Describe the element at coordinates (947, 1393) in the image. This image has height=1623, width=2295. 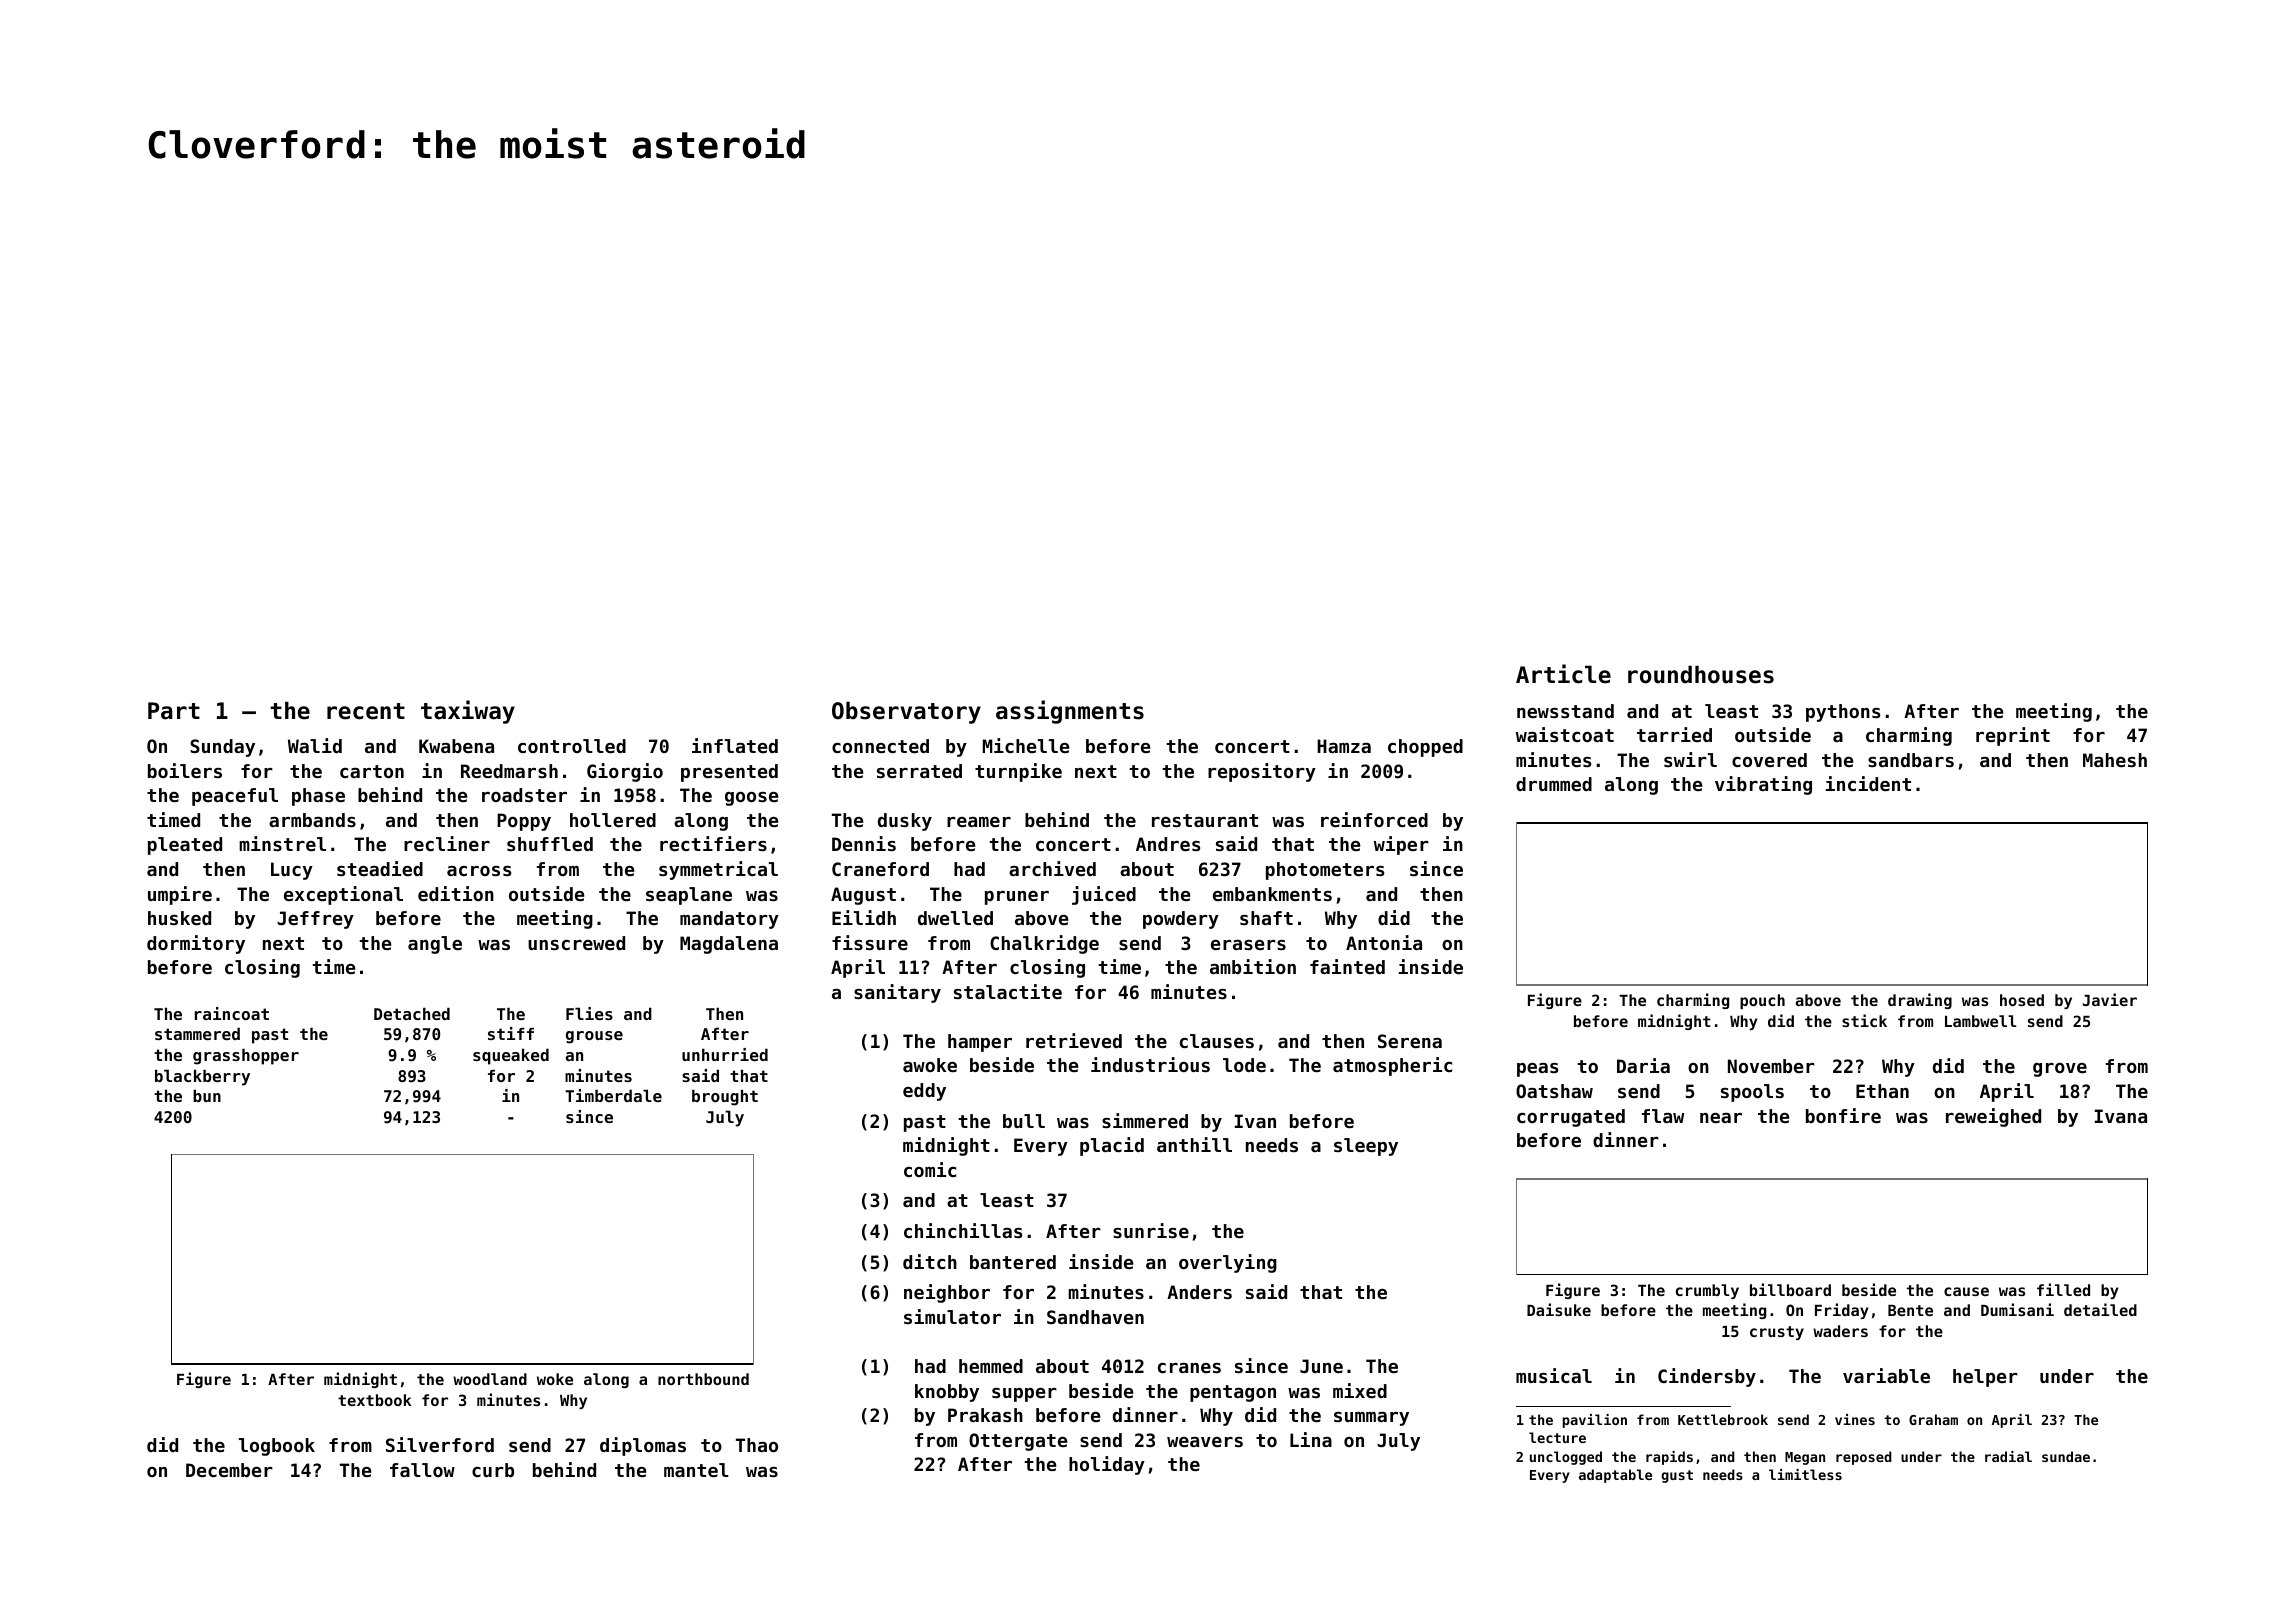
I see `knobby` at that location.
